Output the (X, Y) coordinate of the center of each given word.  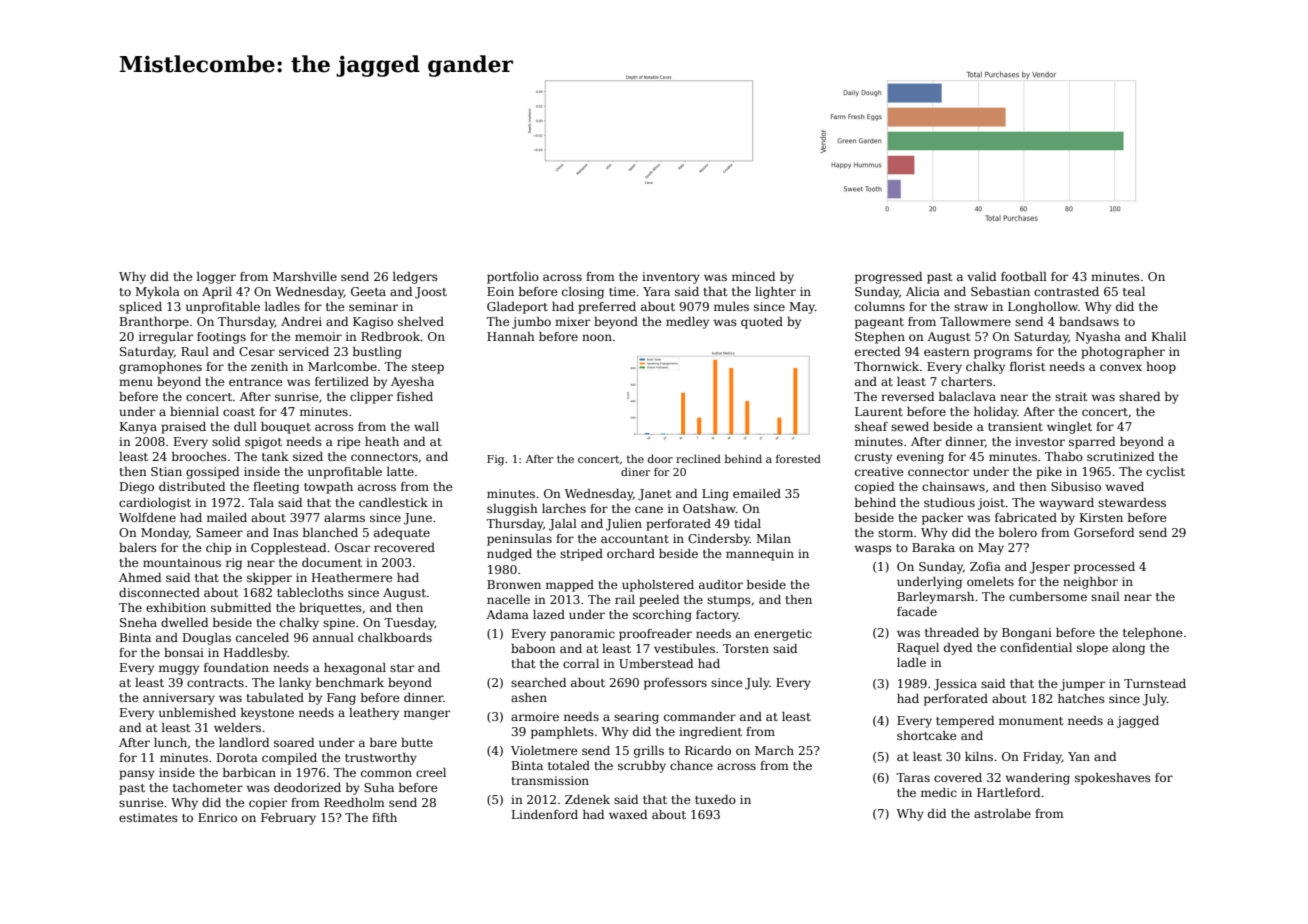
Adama (507, 614)
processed (1104, 568)
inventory (671, 278)
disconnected (159, 592)
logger (216, 278)
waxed (628, 814)
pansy (137, 775)
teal (1134, 291)
